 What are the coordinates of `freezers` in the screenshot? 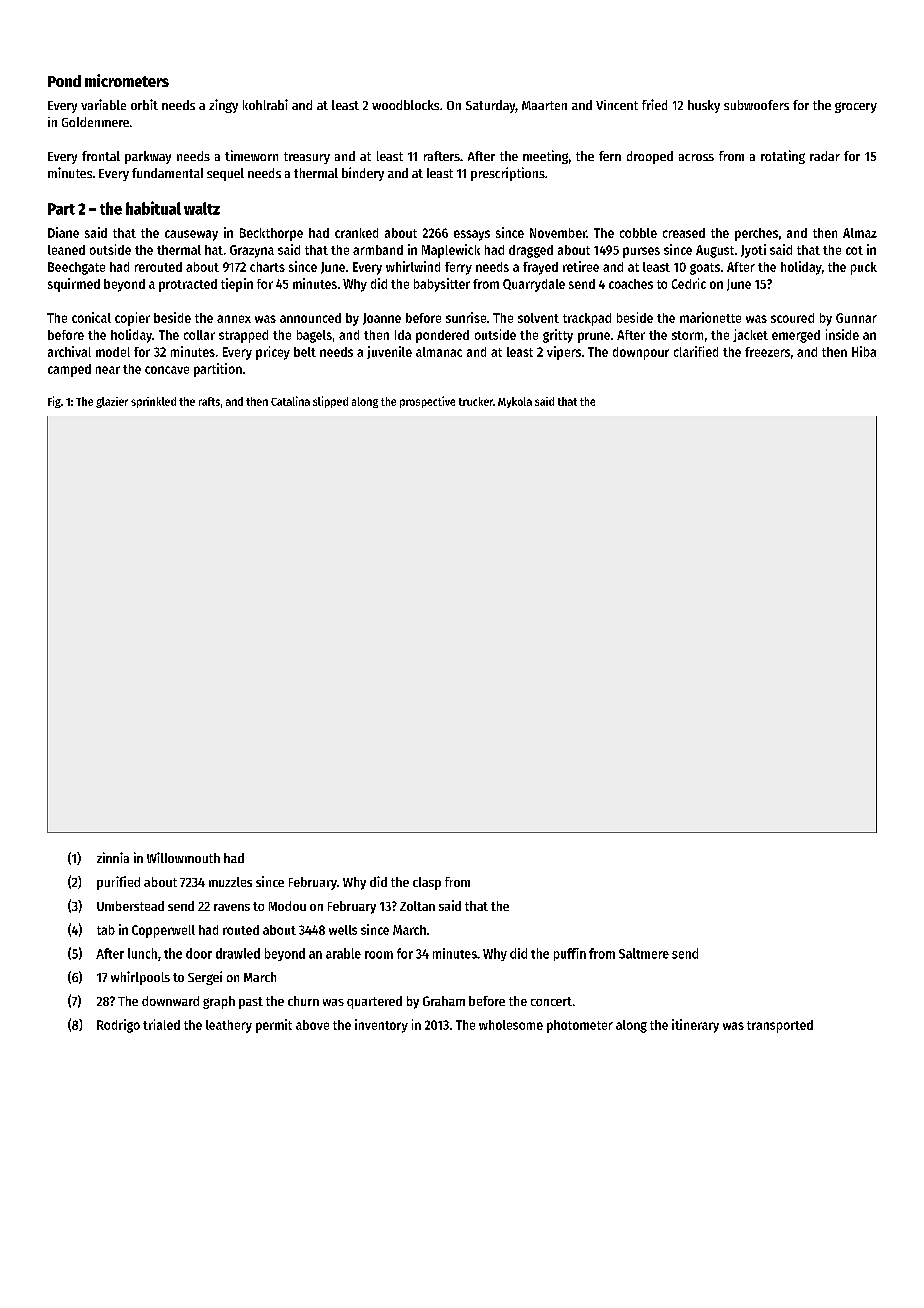 It's located at (767, 352).
